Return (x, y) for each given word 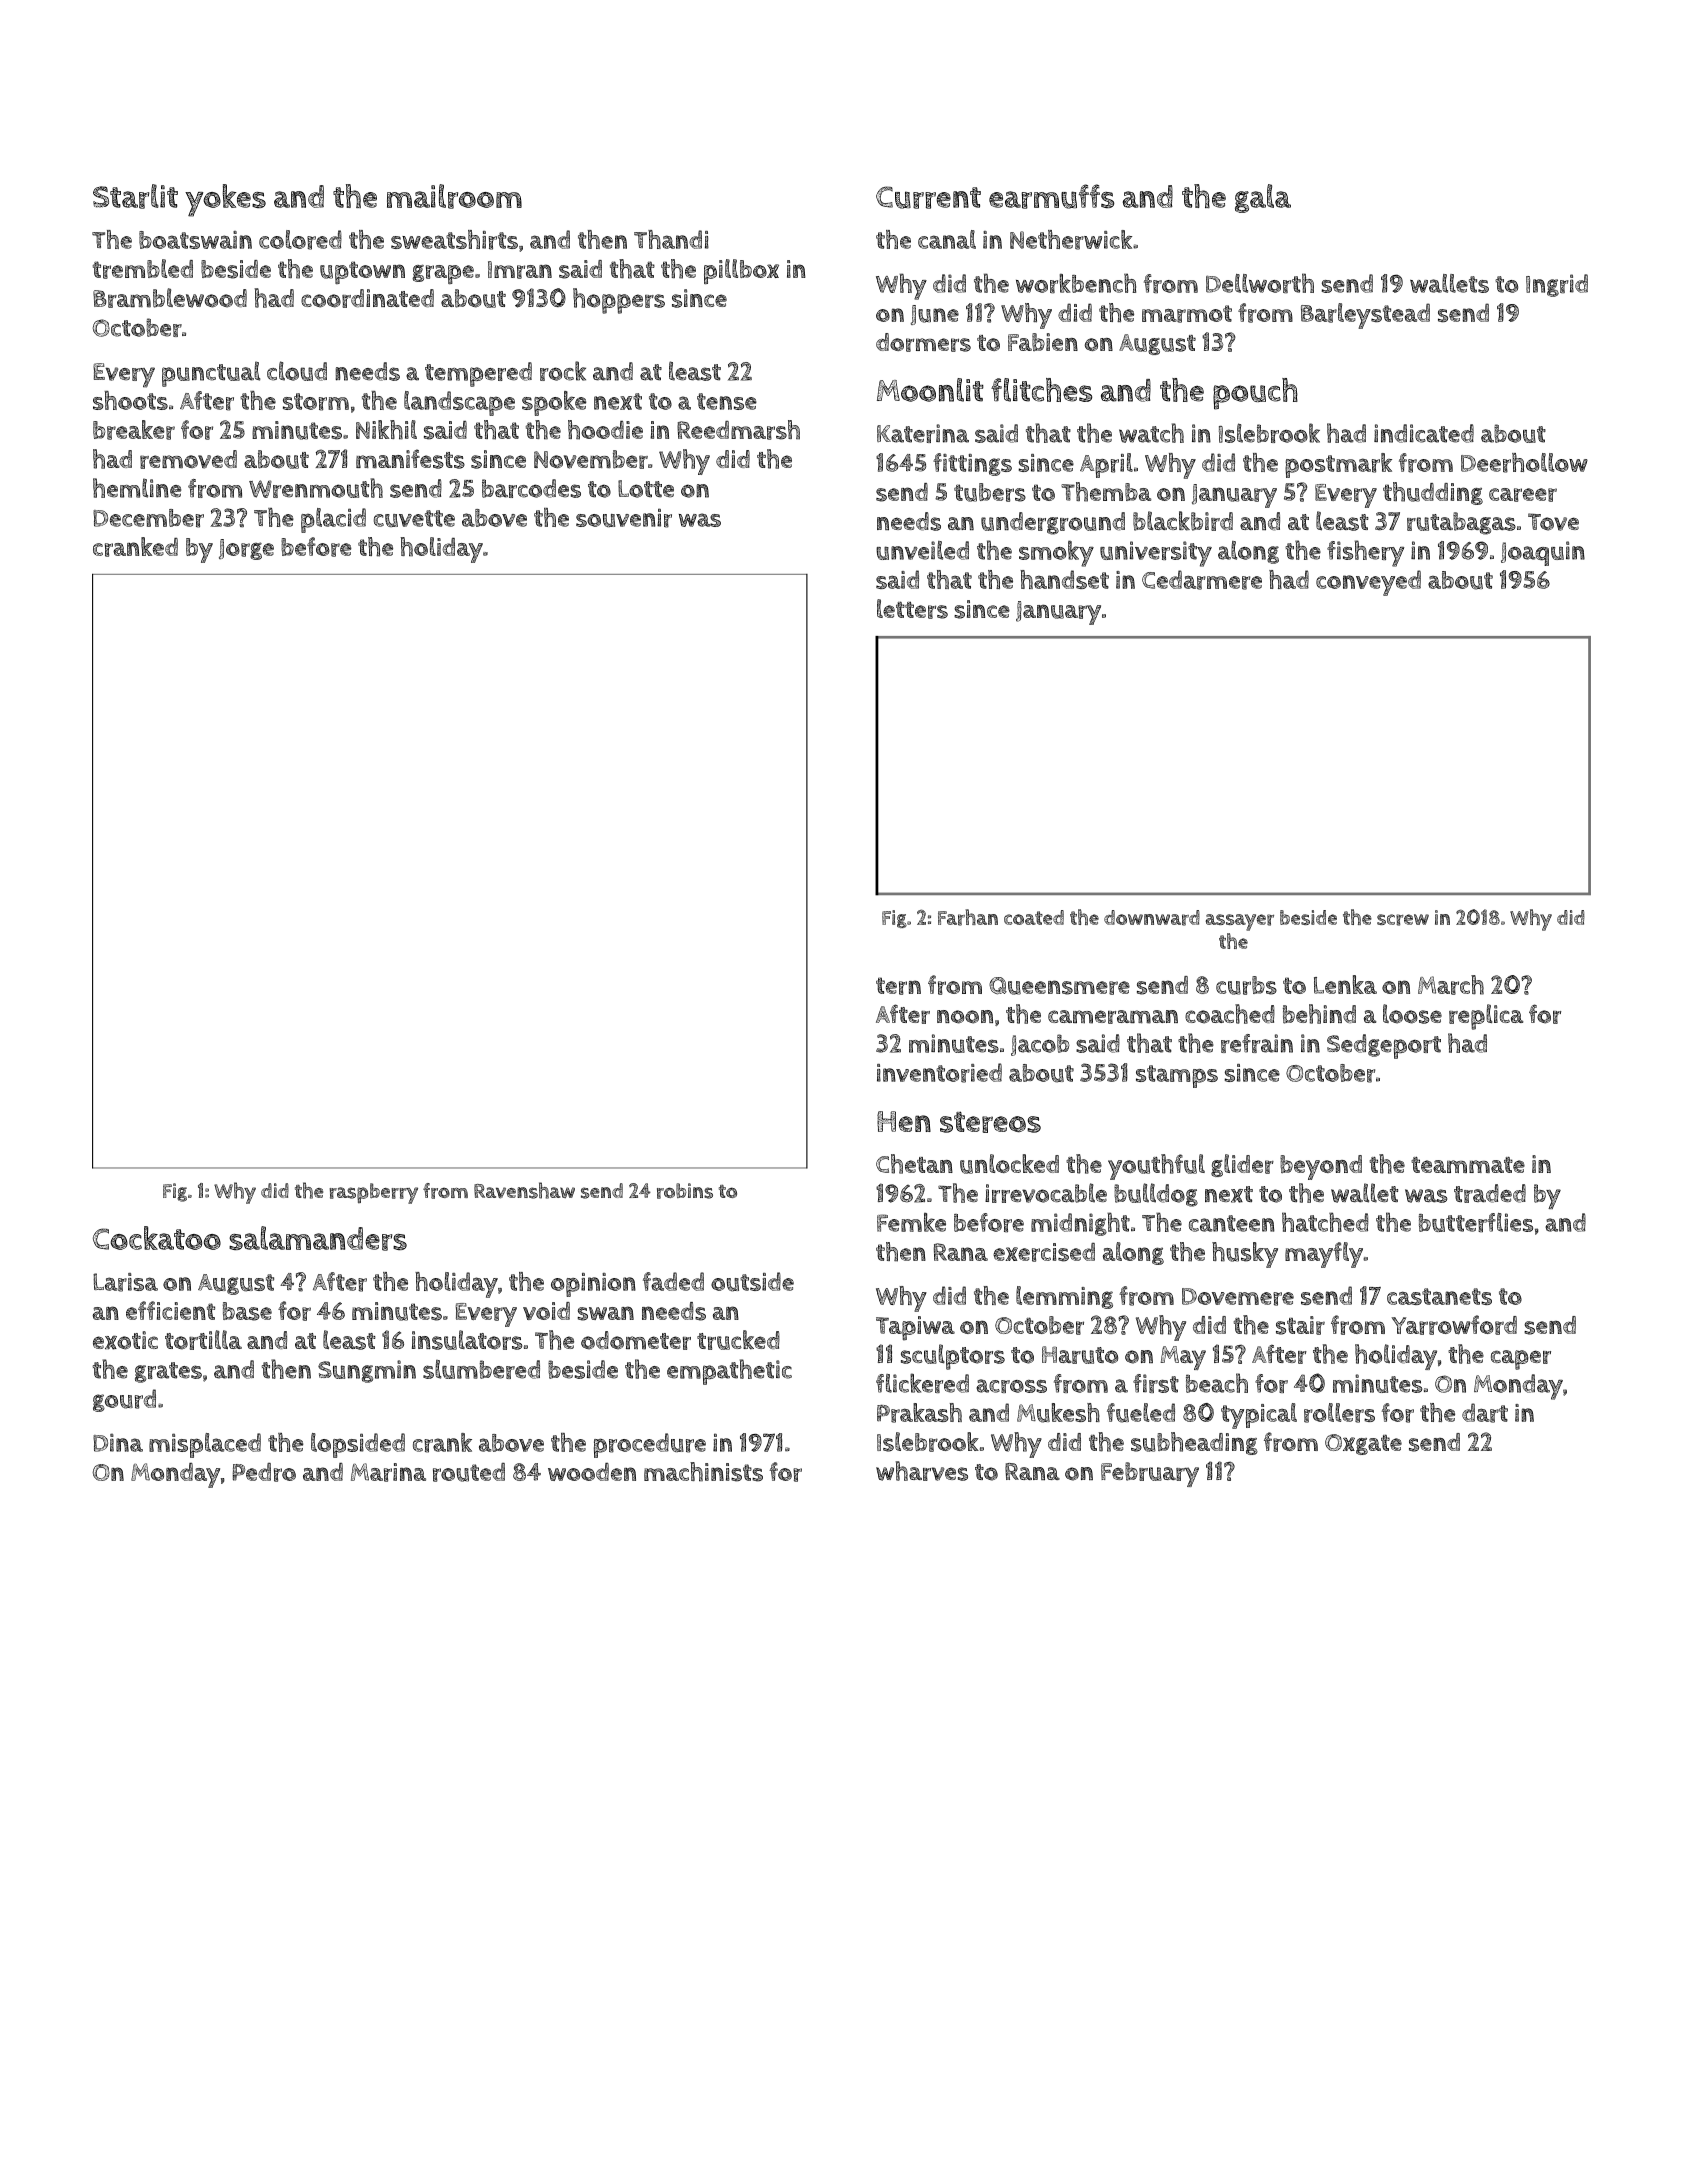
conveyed (1368, 583)
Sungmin (367, 1371)
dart (1485, 1413)
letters (912, 609)
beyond (1321, 1167)
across (1011, 1386)
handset (1064, 579)
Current (928, 197)
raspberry (373, 1193)
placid (333, 520)
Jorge (246, 549)
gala (1263, 198)
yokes (225, 200)
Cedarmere (1202, 580)
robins (685, 1191)
